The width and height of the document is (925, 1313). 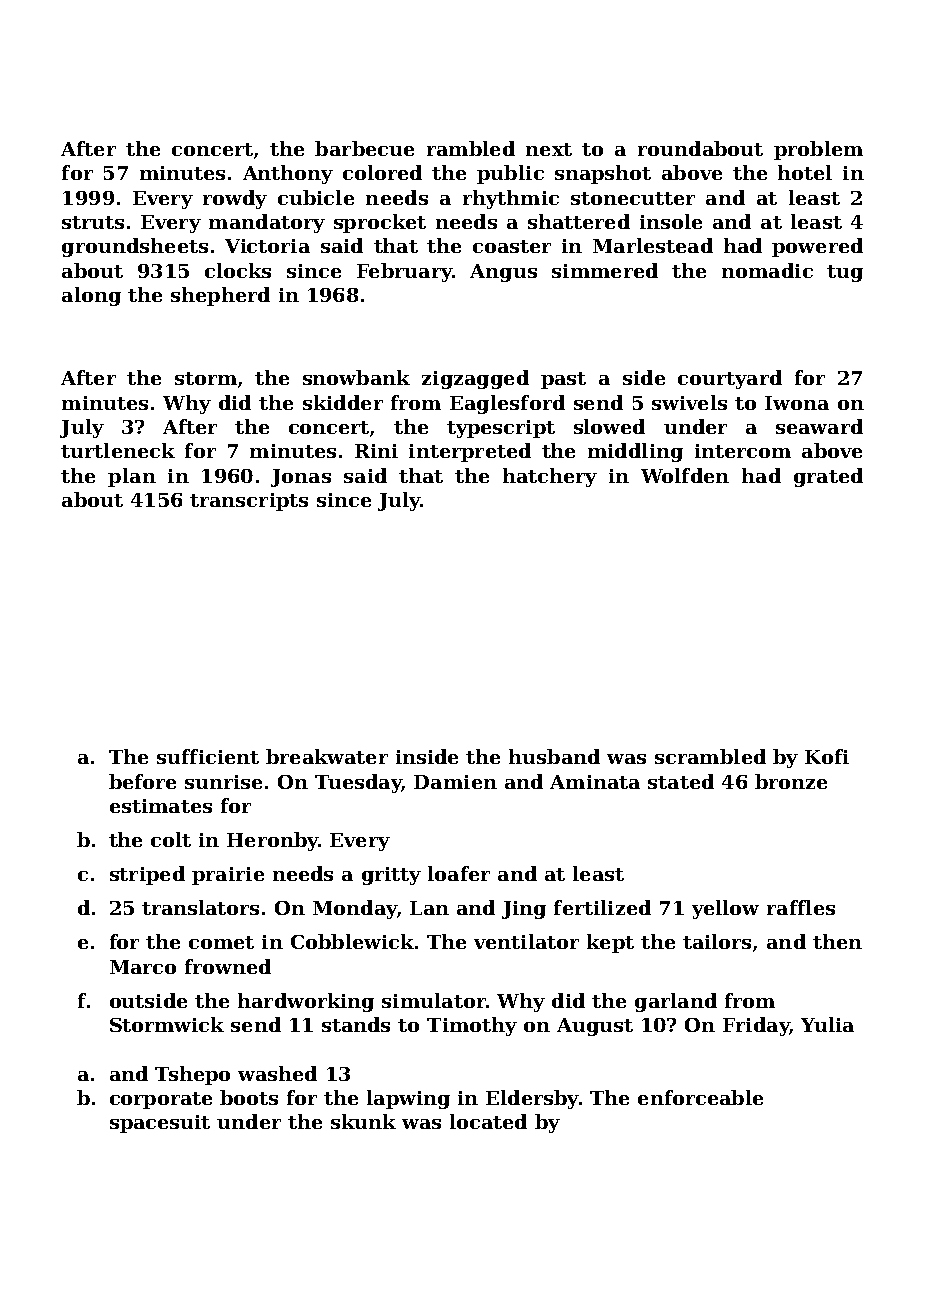 What do you see at coordinates (671, 221) in the document?
I see `insole` at bounding box center [671, 221].
